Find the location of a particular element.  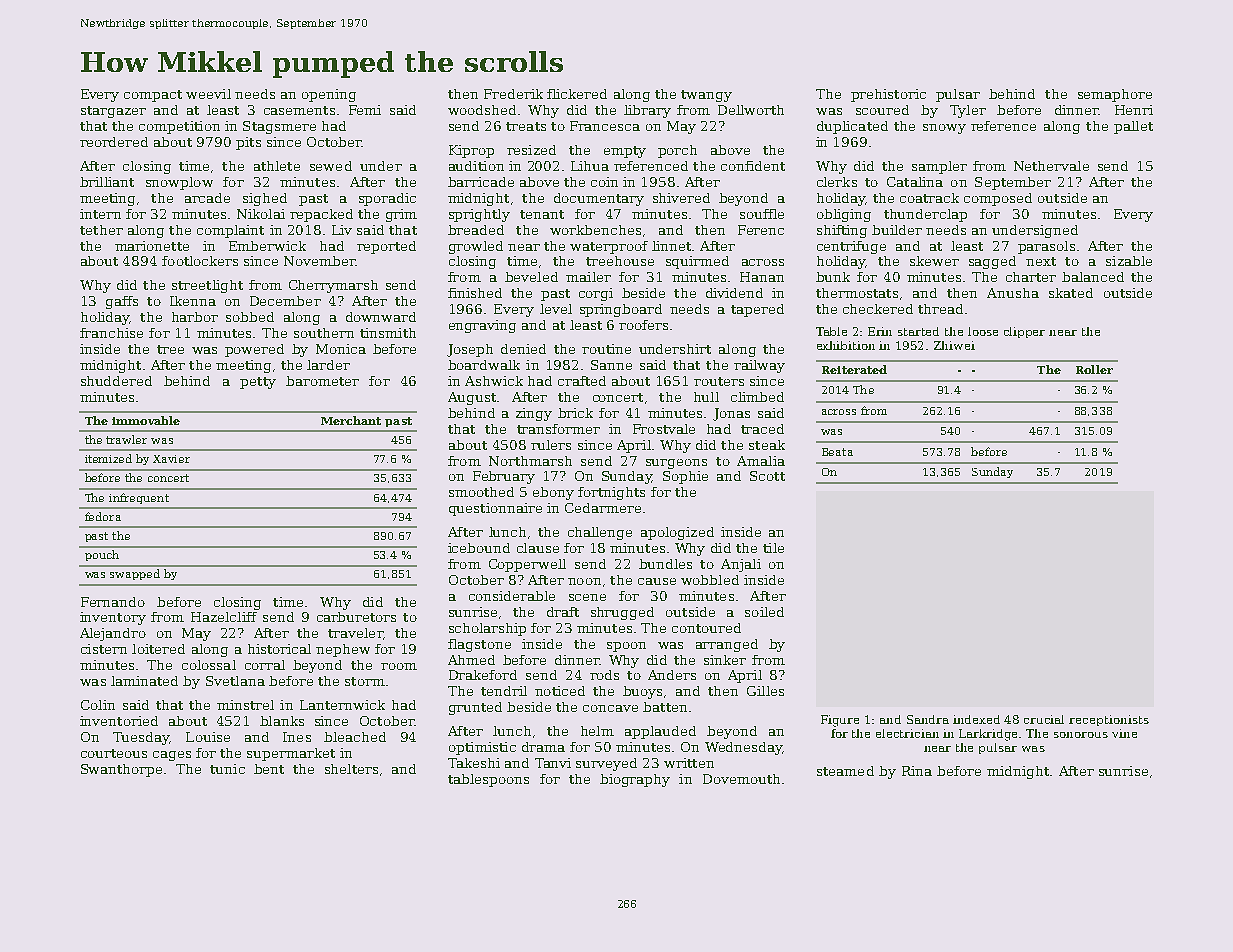

scholarship is located at coordinates (487, 629).
